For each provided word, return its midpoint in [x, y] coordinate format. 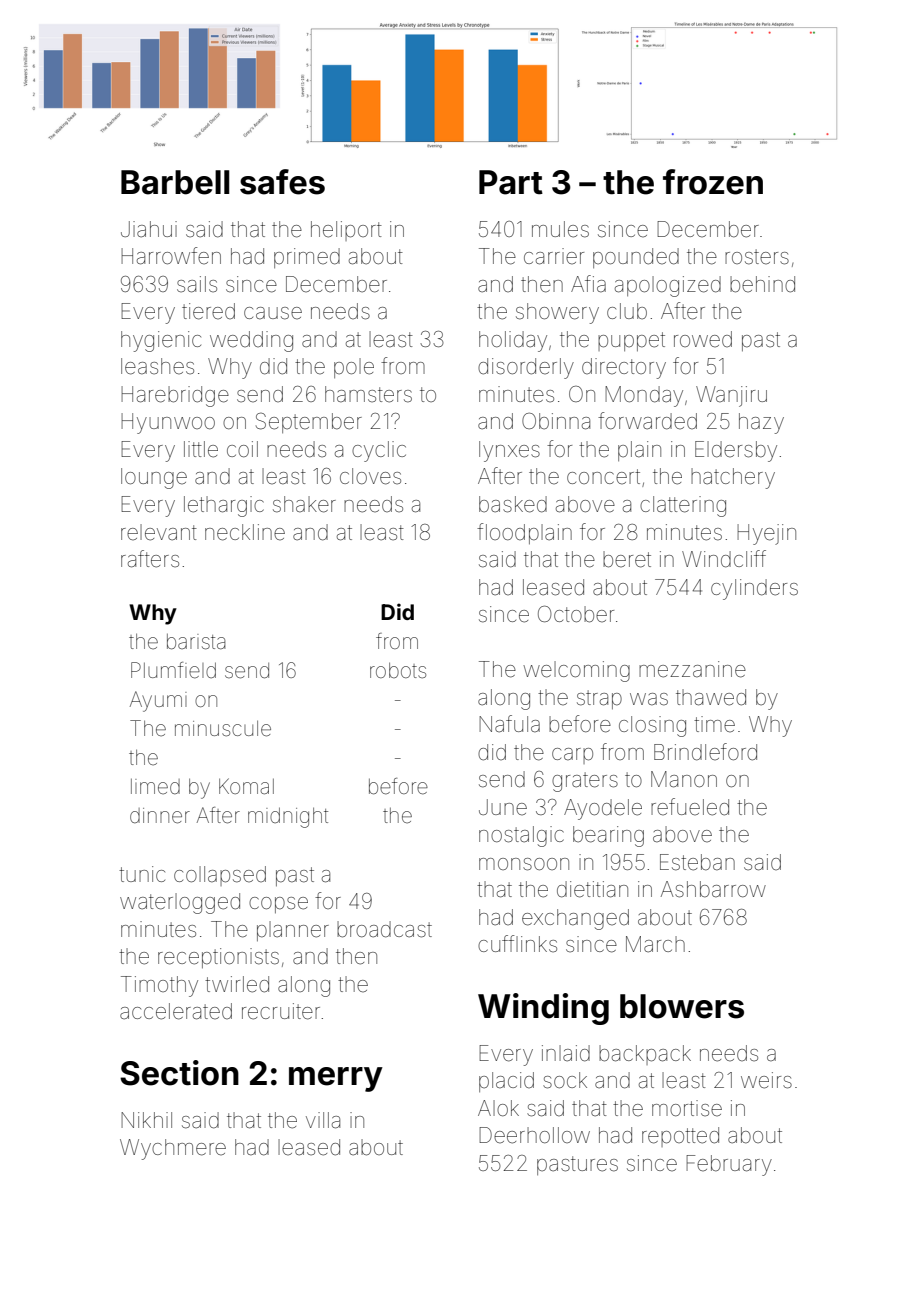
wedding [251, 341]
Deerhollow [534, 1135]
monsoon [524, 864]
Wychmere [173, 1149]
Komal [246, 786]
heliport [346, 231]
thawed [711, 697]
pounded [636, 258]
